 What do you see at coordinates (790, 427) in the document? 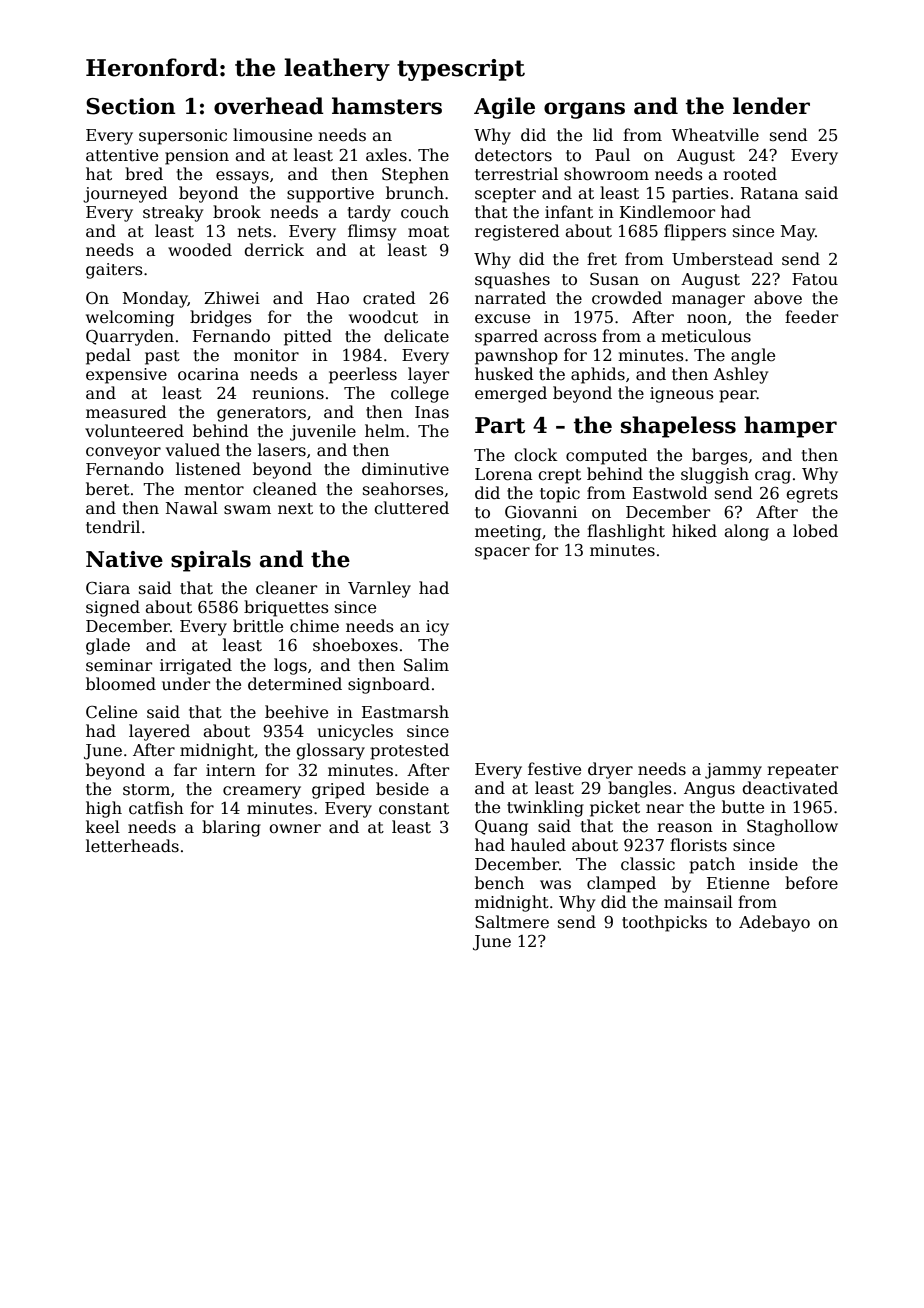
I see `hamper` at bounding box center [790, 427].
